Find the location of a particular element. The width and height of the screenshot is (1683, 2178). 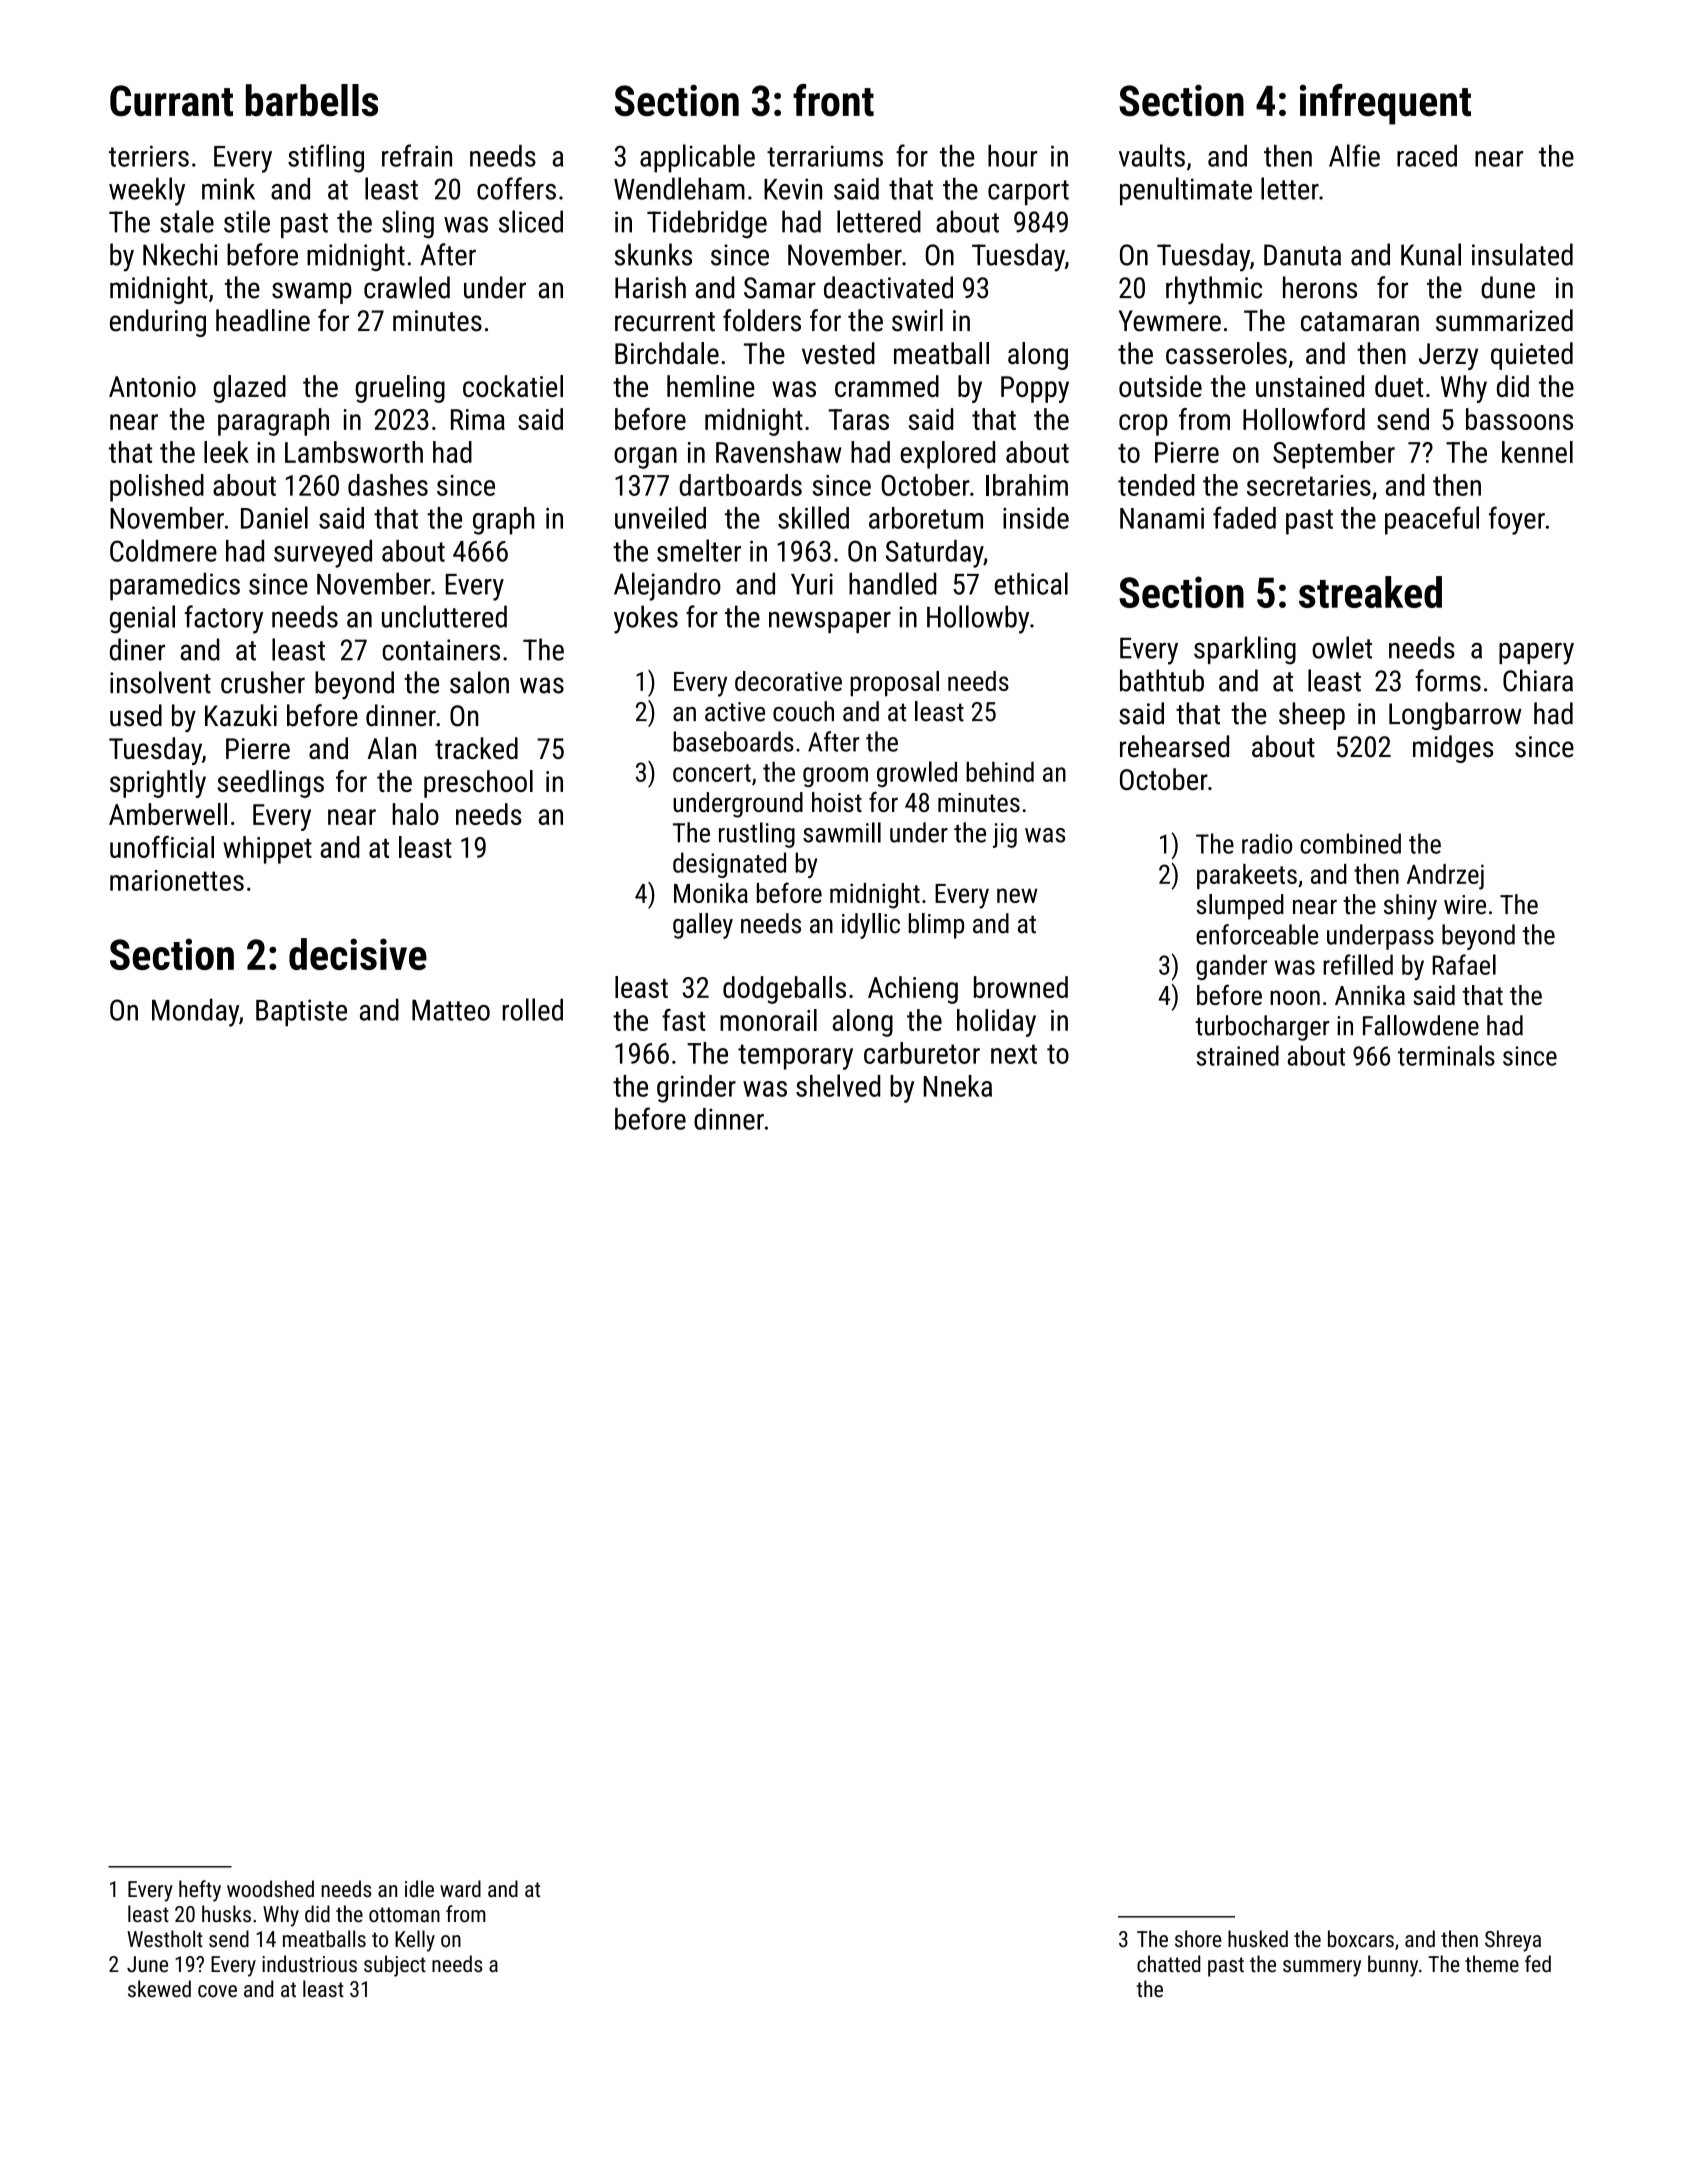

factory is located at coordinates (224, 619).
